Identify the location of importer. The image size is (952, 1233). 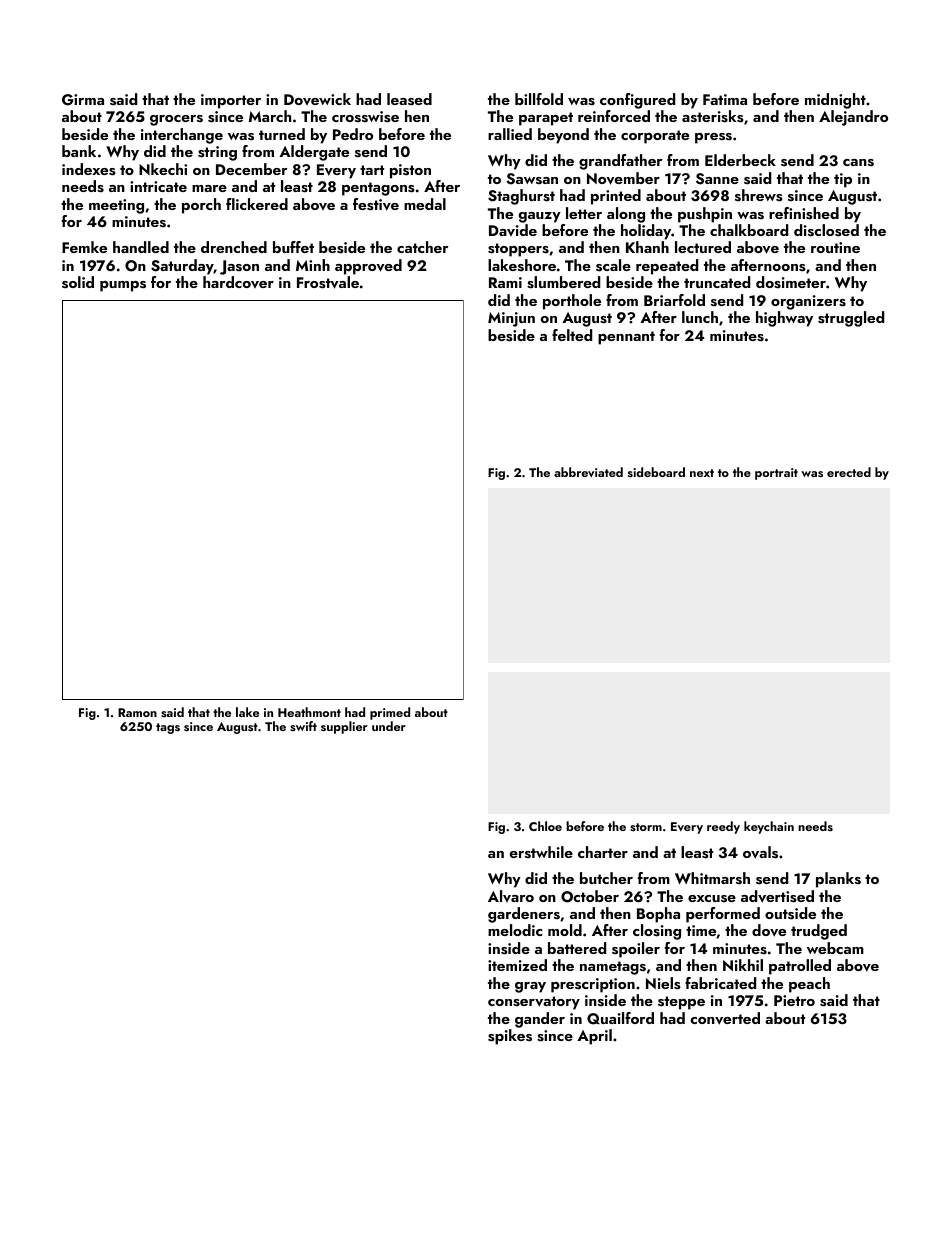
(231, 101).
